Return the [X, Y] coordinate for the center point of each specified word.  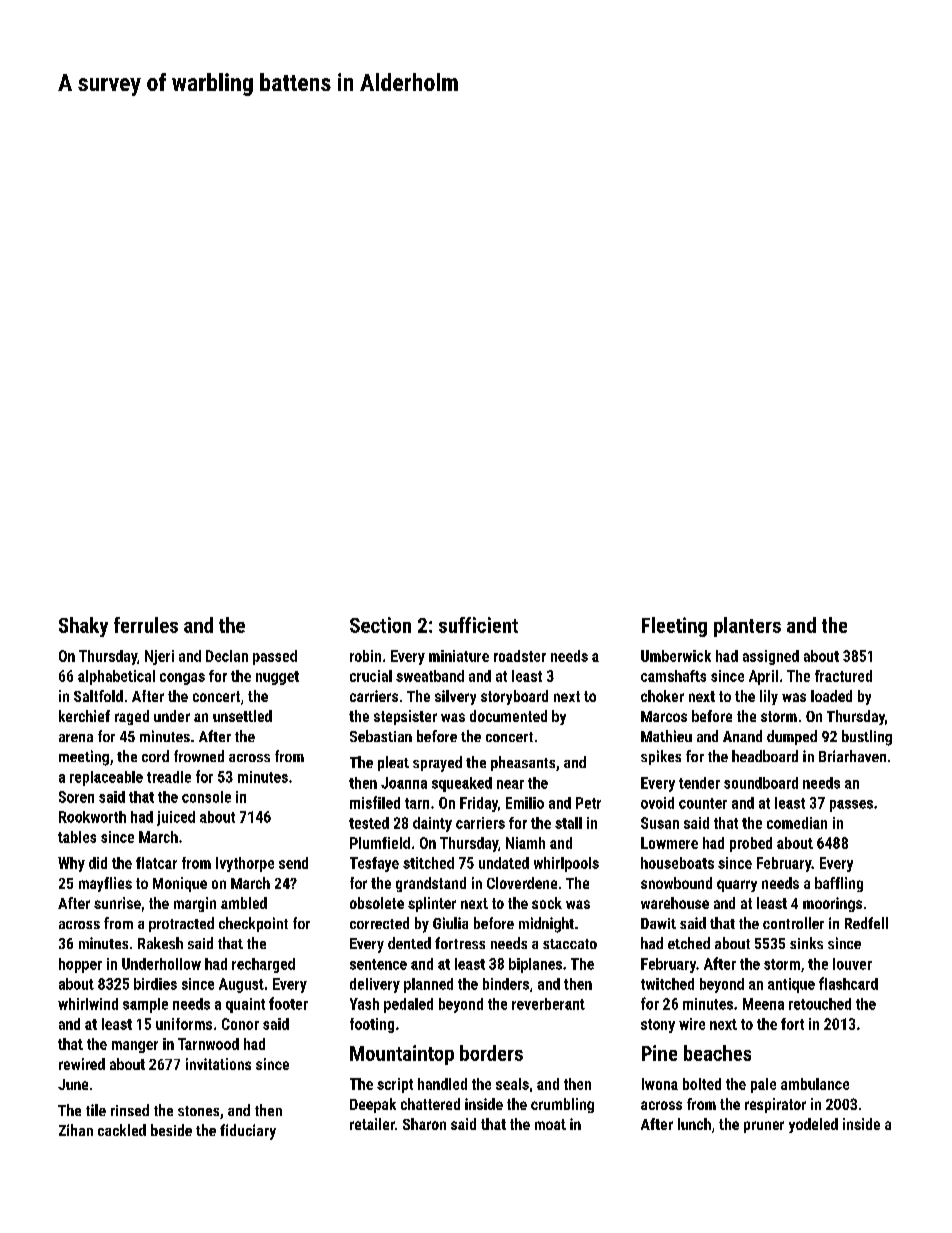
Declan [227, 656]
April [763, 677]
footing [372, 1025]
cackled [122, 1130]
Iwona [660, 1084]
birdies [155, 984]
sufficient [478, 625]
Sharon [424, 1124]
